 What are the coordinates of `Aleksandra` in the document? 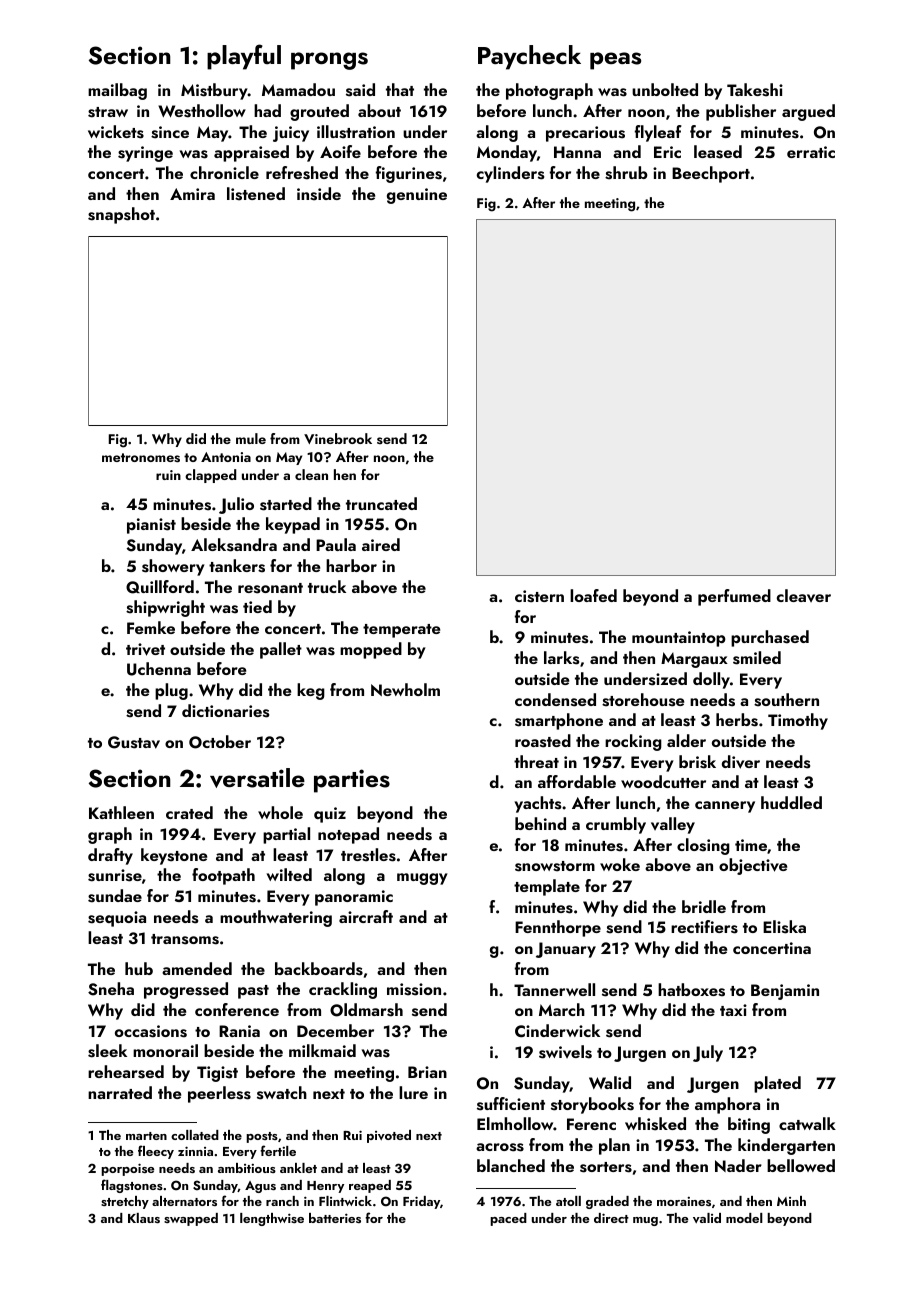 It's located at (234, 545).
